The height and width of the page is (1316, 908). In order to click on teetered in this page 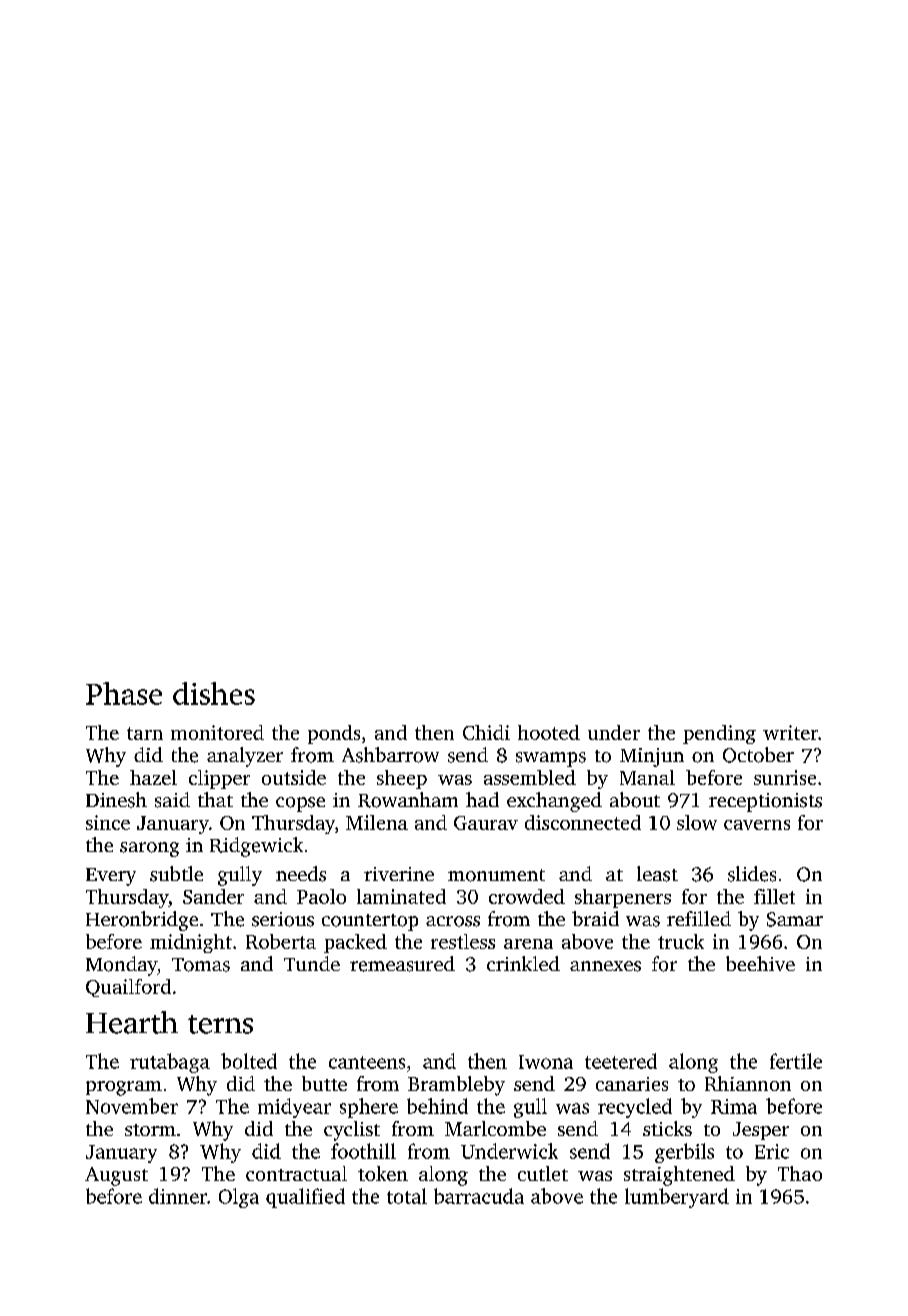, I will do `click(621, 1061)`.
